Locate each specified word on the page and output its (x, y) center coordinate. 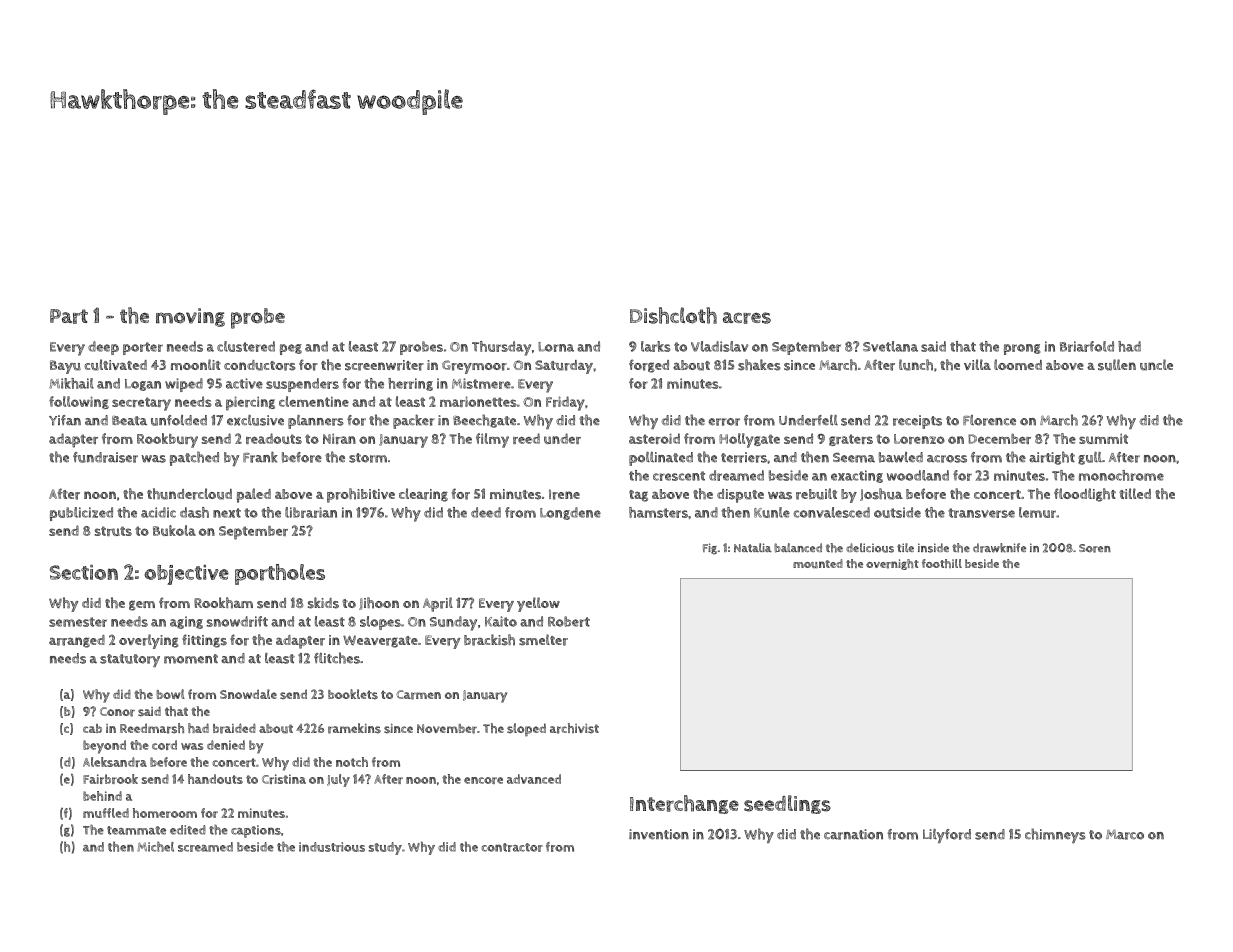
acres (747, 318)
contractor (512, 847)
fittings (204, 641)
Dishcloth (673, 315)
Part (69, 316)
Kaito (501, 621)
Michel (155, 847)
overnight (892, 564)
